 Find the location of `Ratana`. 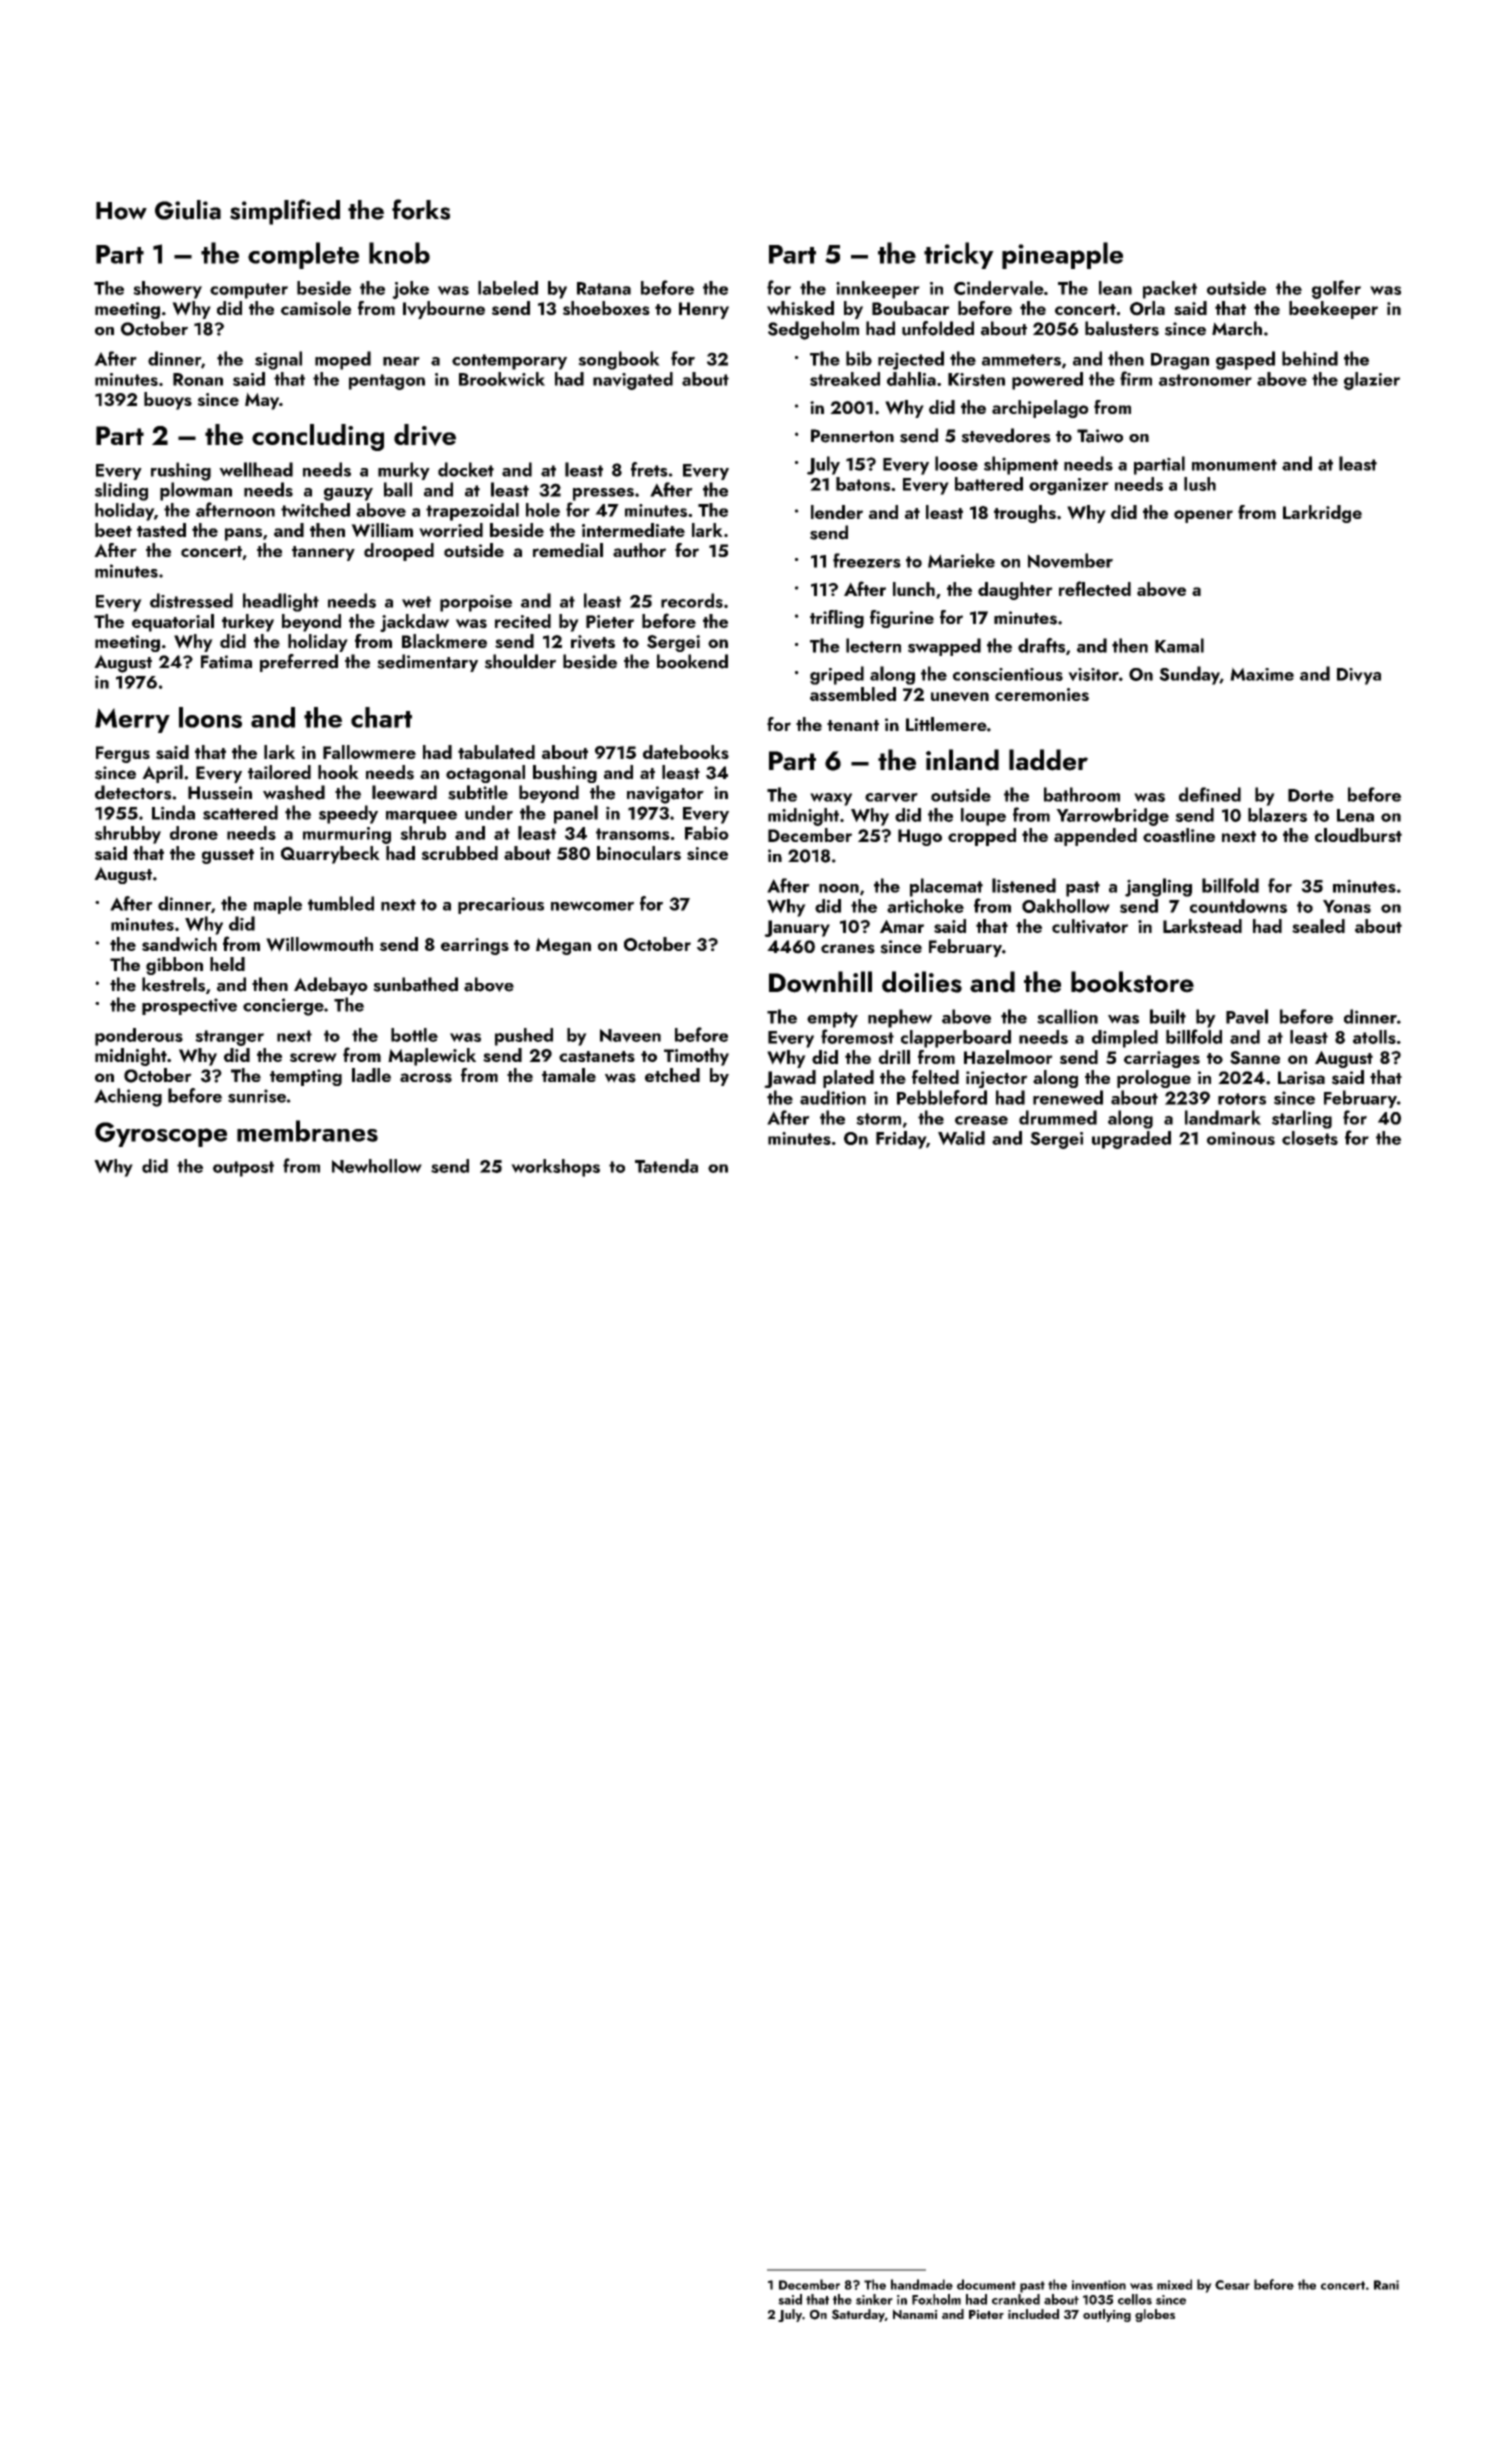

Ratana is located at coordinates (604, 288).
